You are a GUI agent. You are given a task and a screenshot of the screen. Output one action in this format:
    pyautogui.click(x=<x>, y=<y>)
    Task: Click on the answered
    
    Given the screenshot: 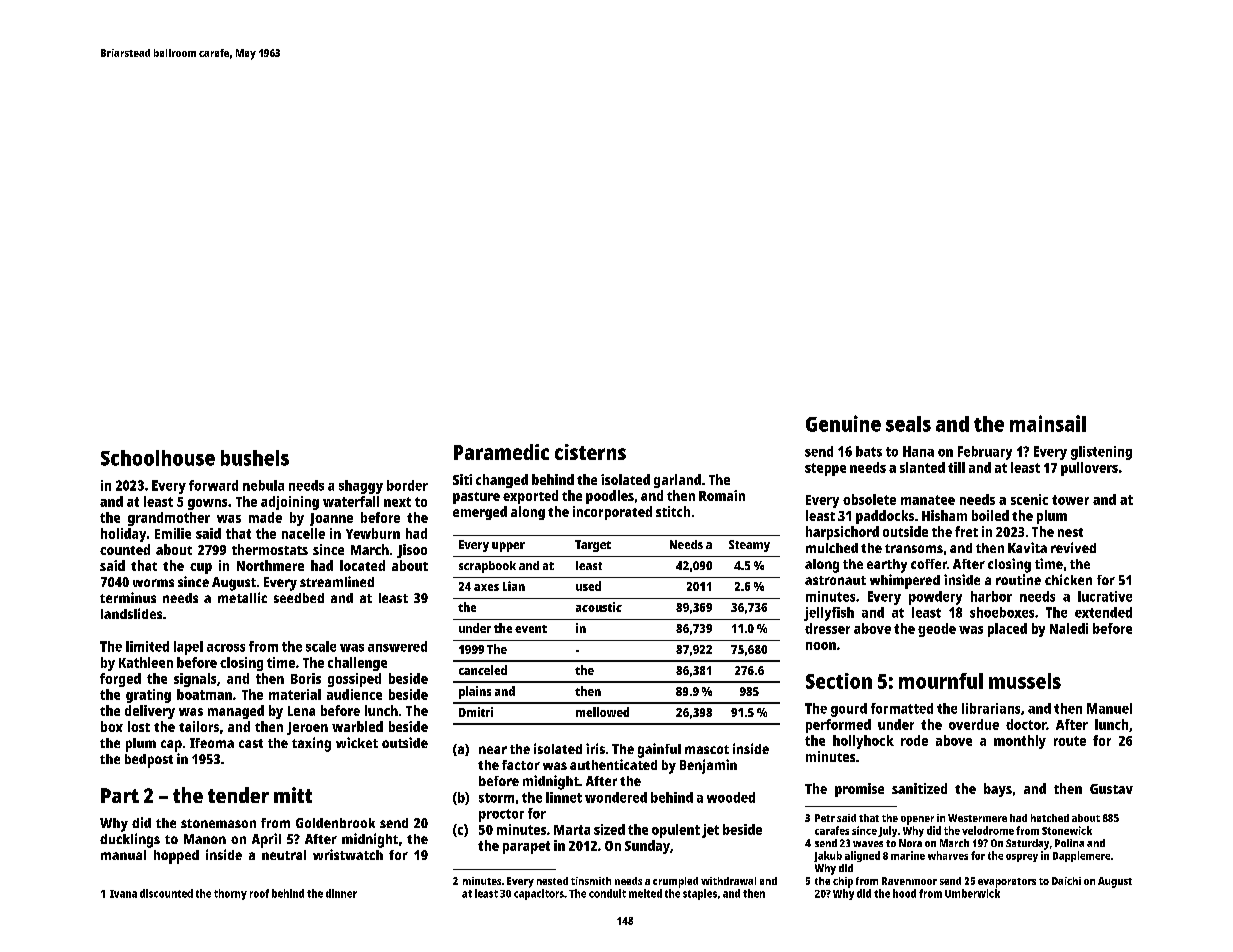 What is the action you would take?
    pyautogui.click(x=397, y=646)
